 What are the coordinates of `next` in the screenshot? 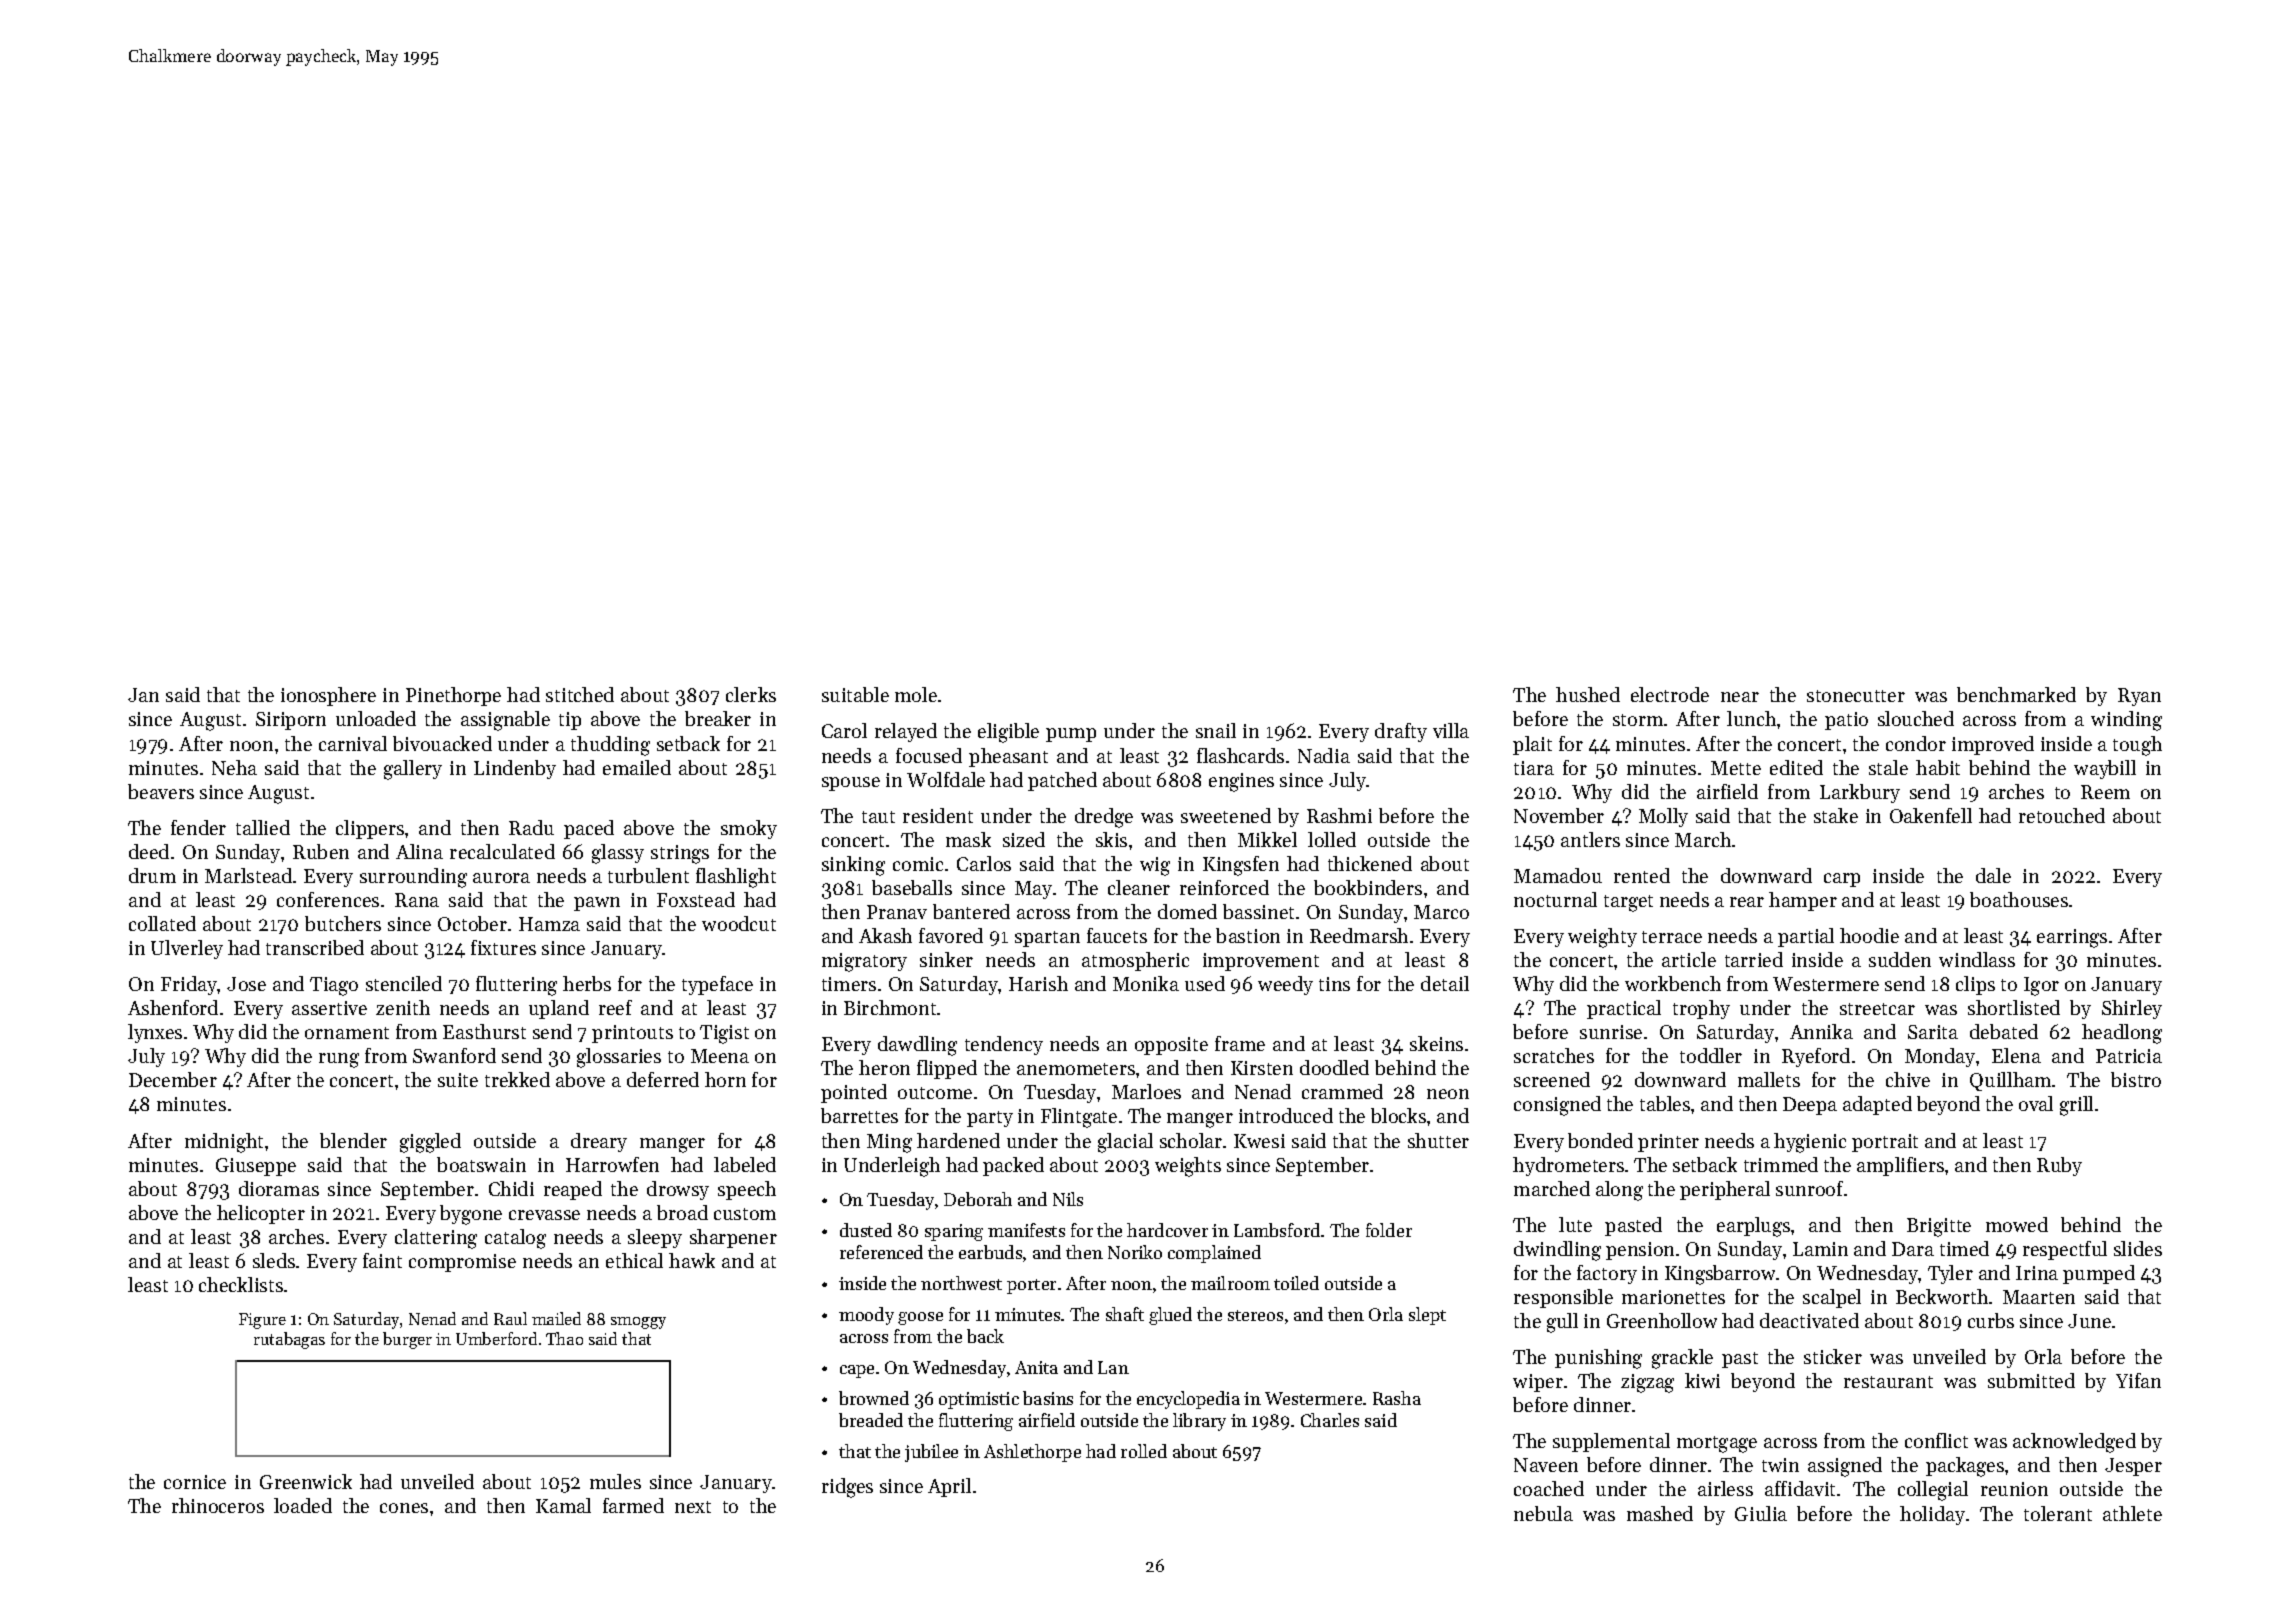 It's located at (693, 1507).
